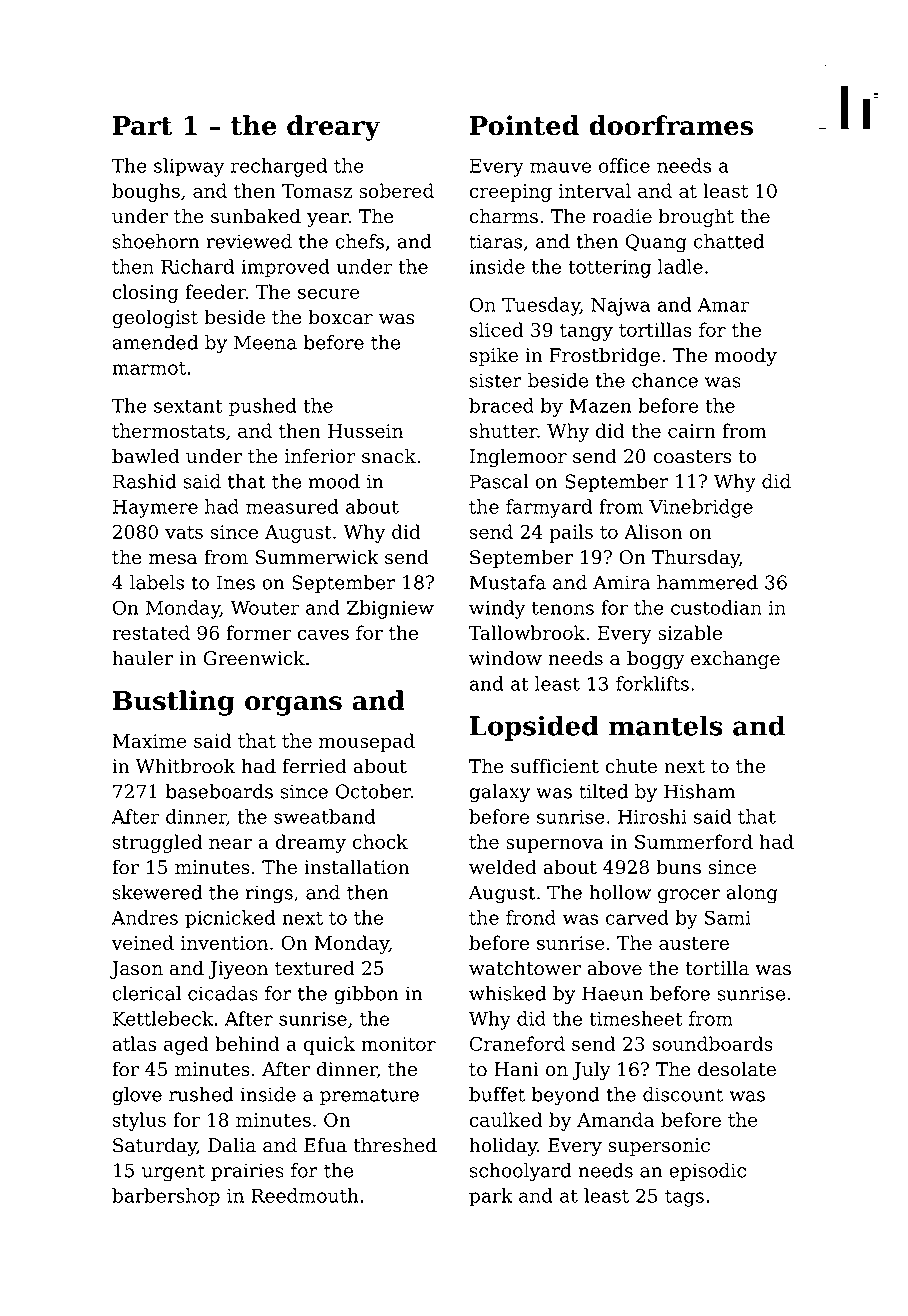 The height and width of the document is (1316, 908). What do you see at coordinates (173, 559) in the document?
I see `mesa` at bounding box center [173, 559].
